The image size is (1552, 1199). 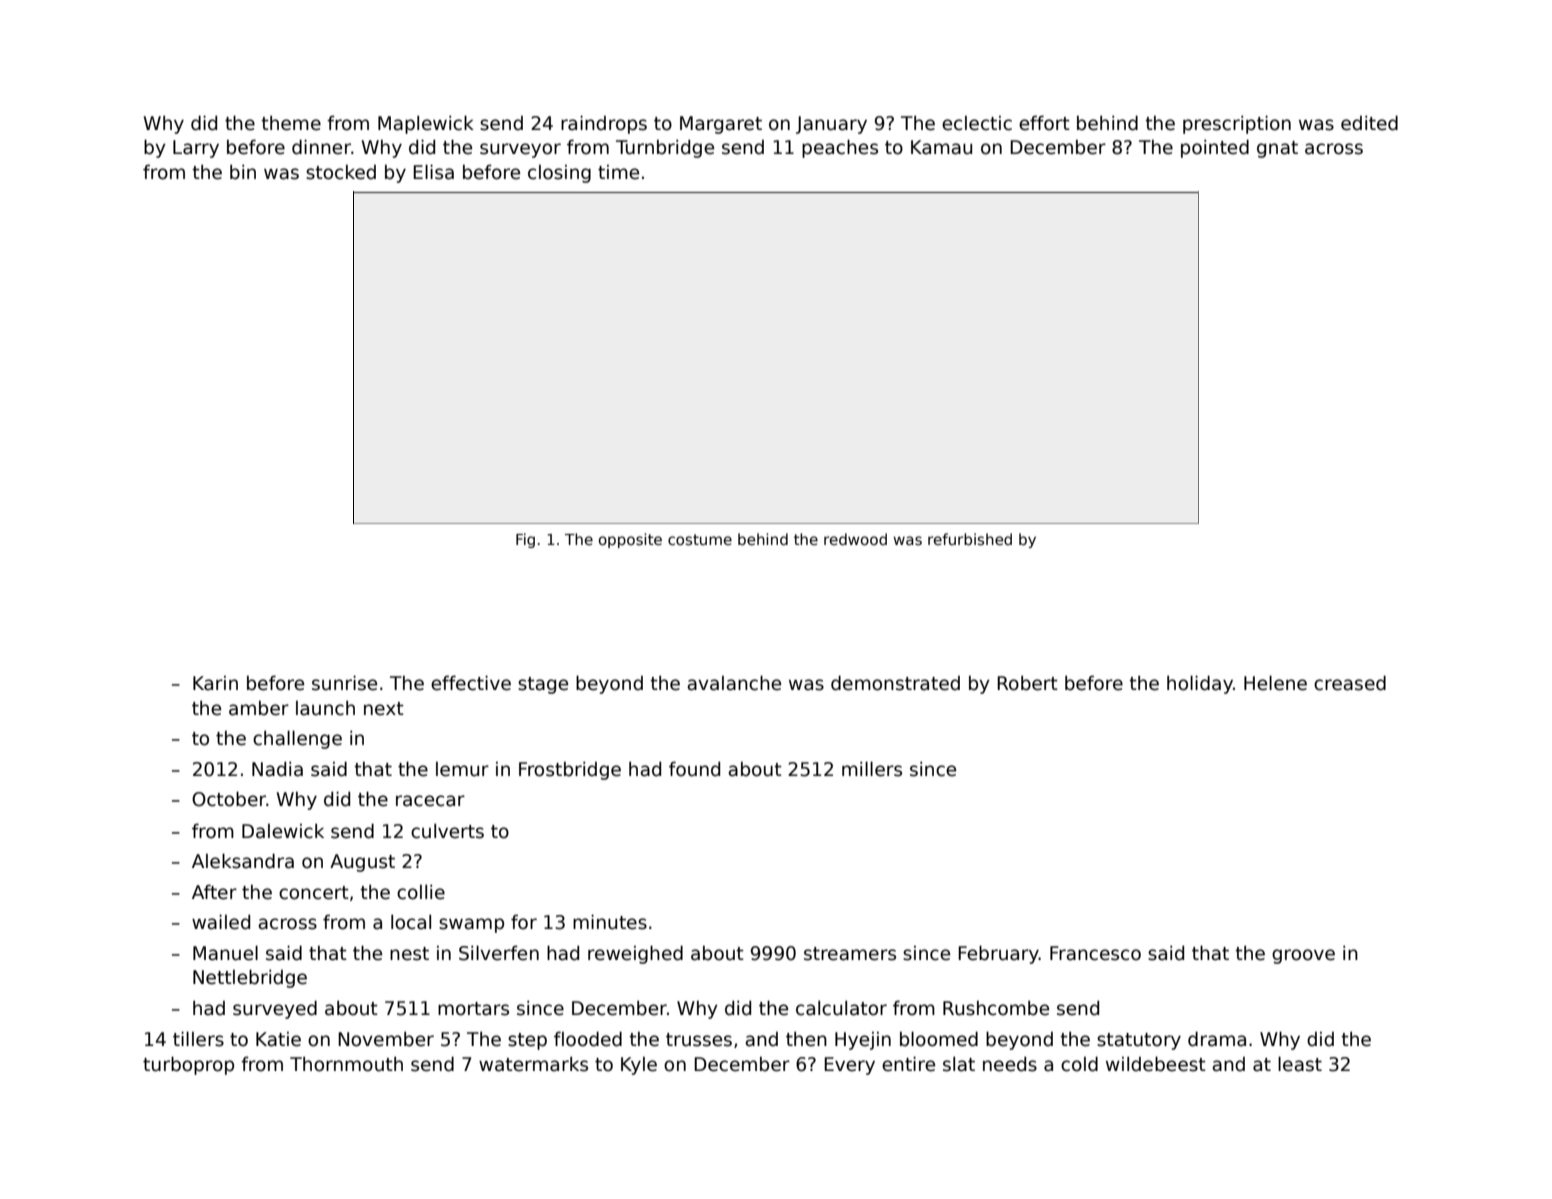 I want to click on groove, so click(x=1303, y=956).
